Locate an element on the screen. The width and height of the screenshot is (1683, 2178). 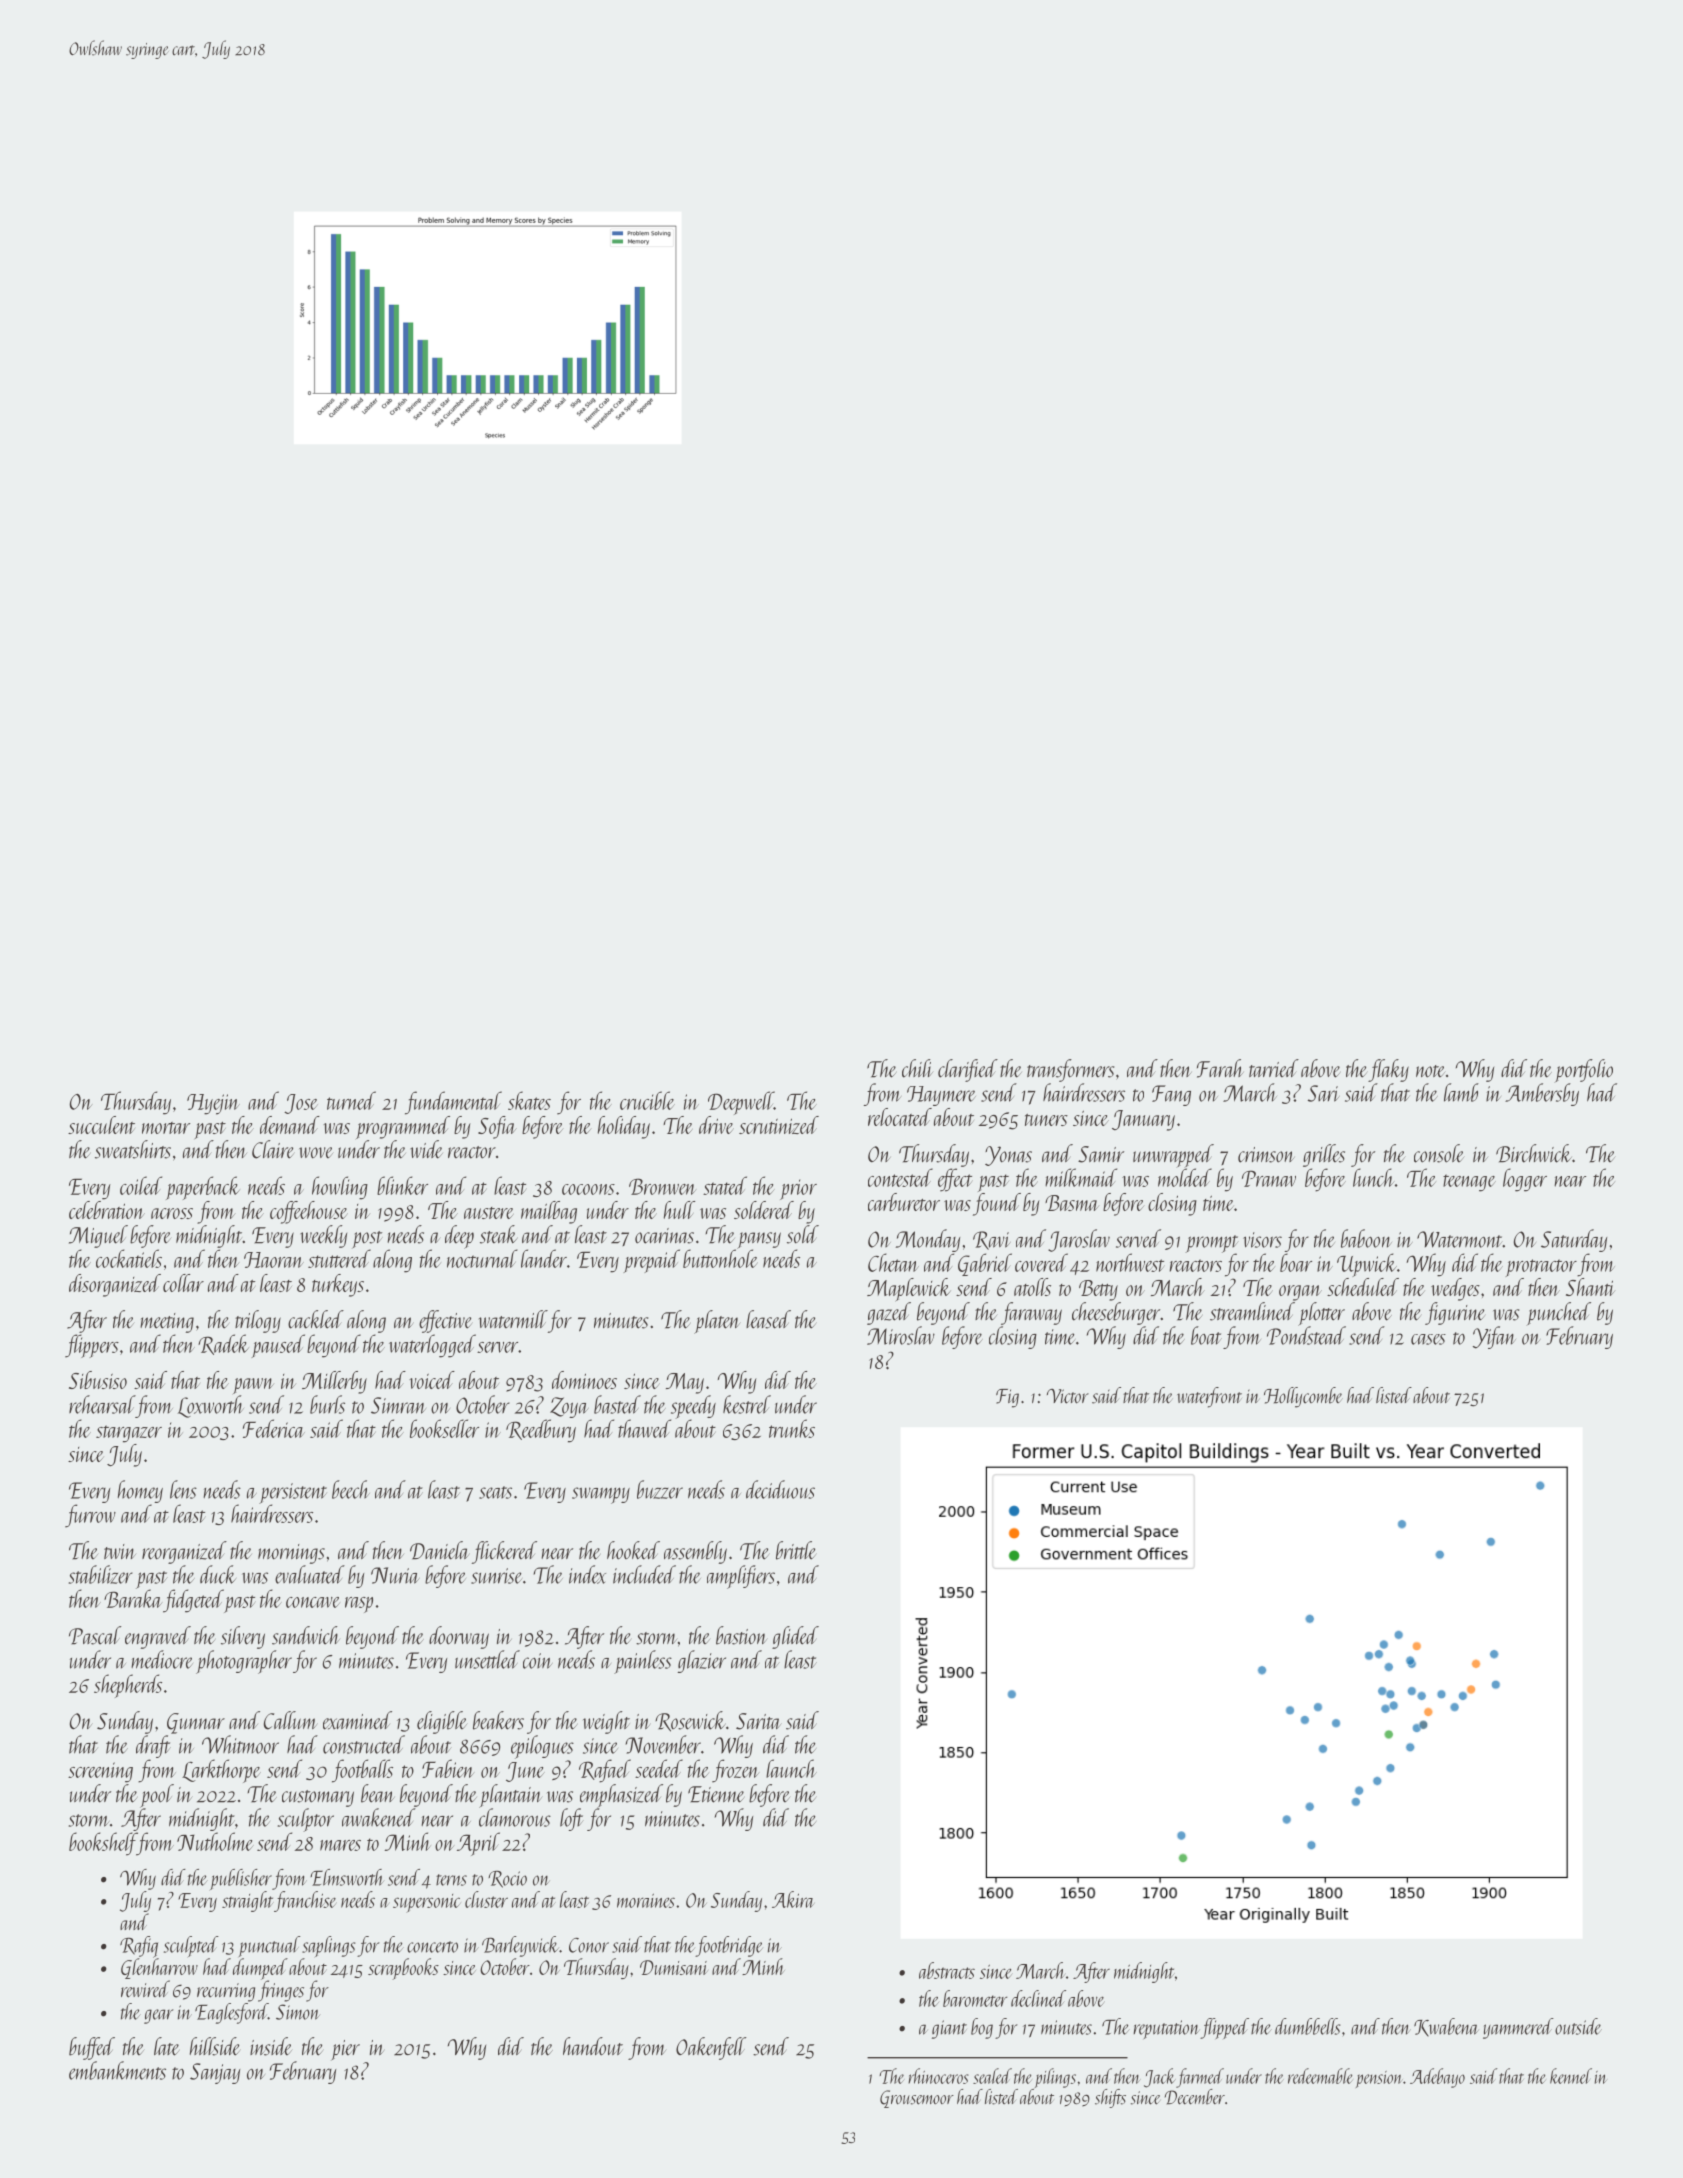
scrutinized is located at coordinates (779, 1125).
